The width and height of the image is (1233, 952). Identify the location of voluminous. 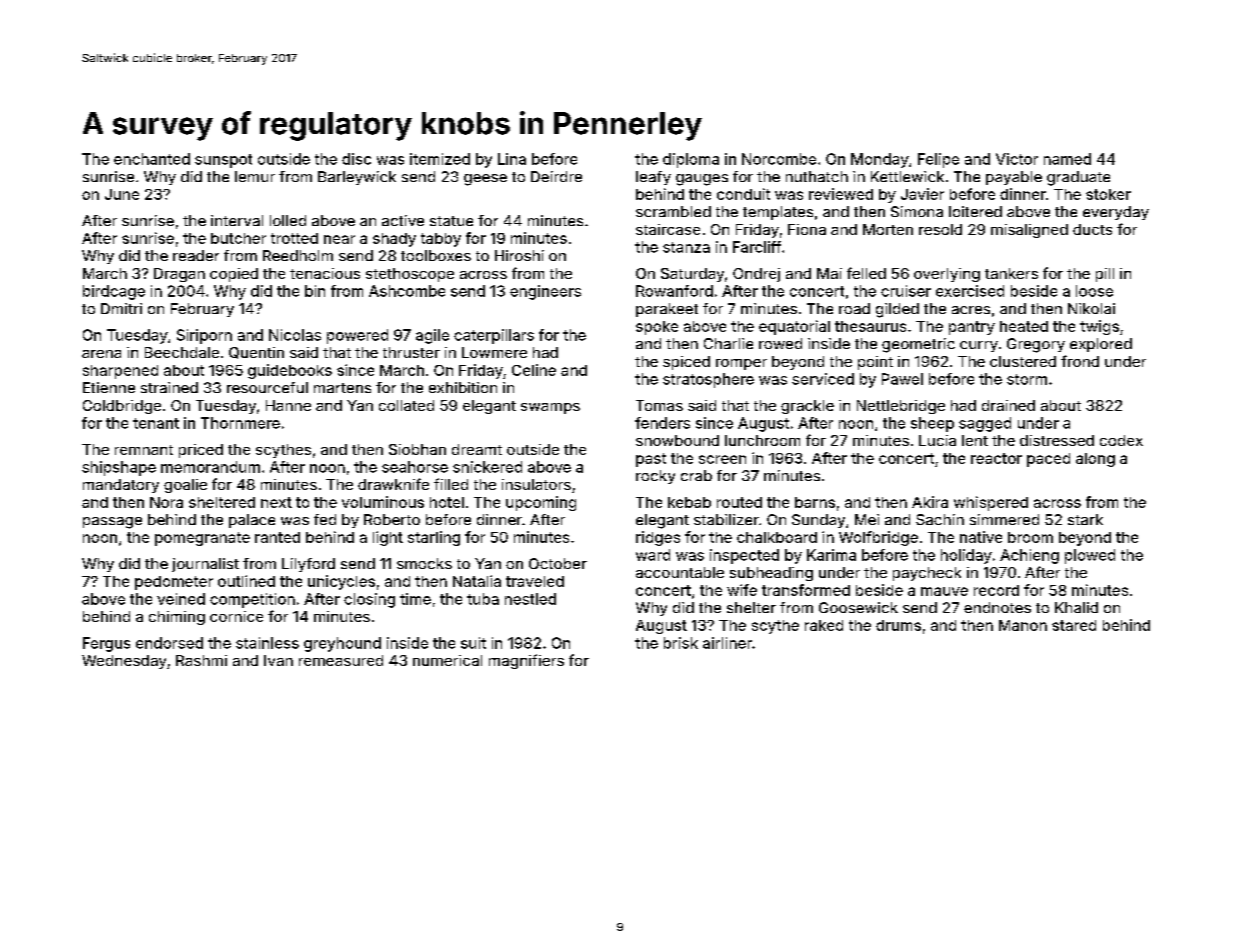
(383, 502).
